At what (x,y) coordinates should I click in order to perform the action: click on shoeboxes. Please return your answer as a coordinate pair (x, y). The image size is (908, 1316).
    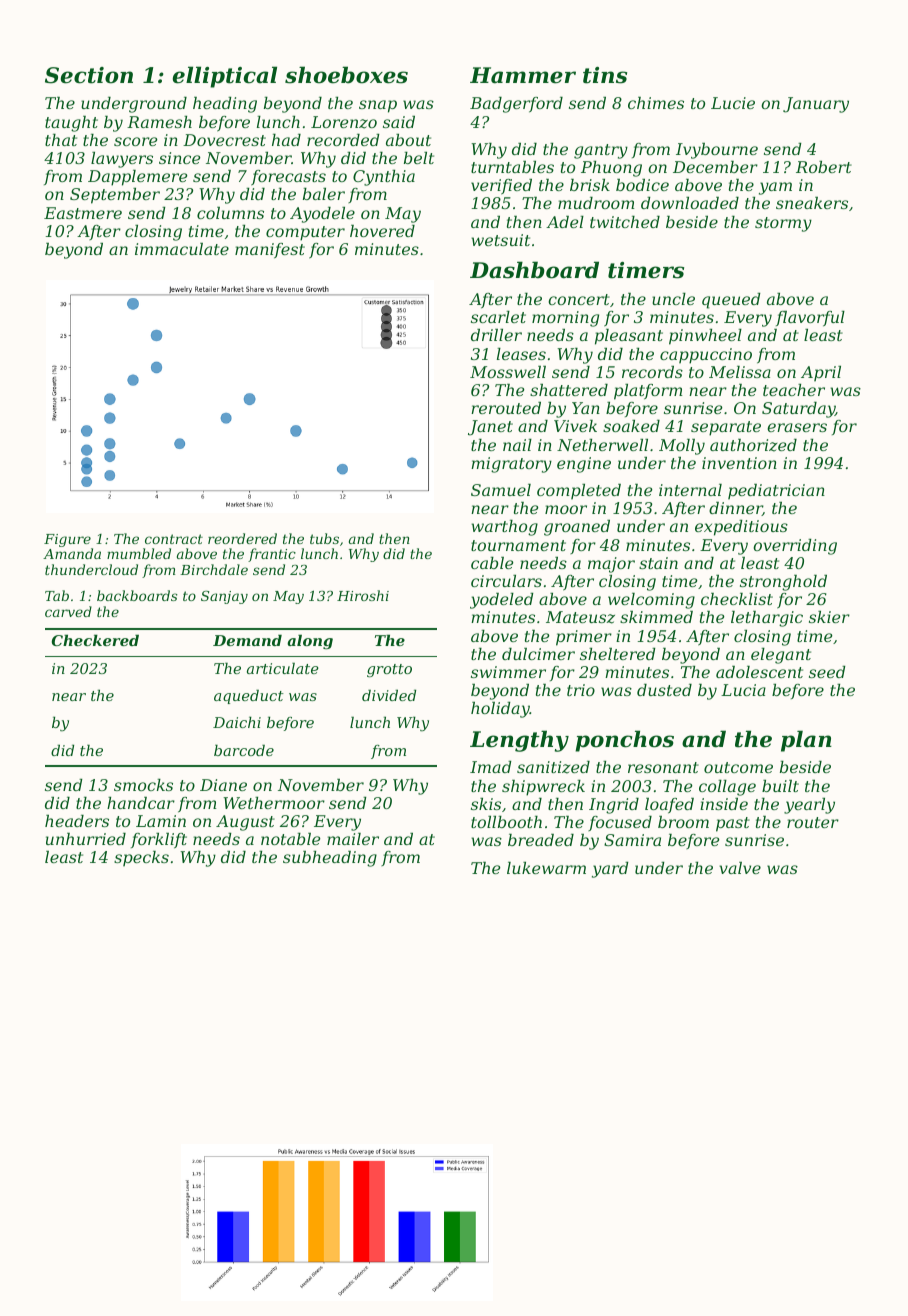
    Looking at the image, I should click on (346, 75).
